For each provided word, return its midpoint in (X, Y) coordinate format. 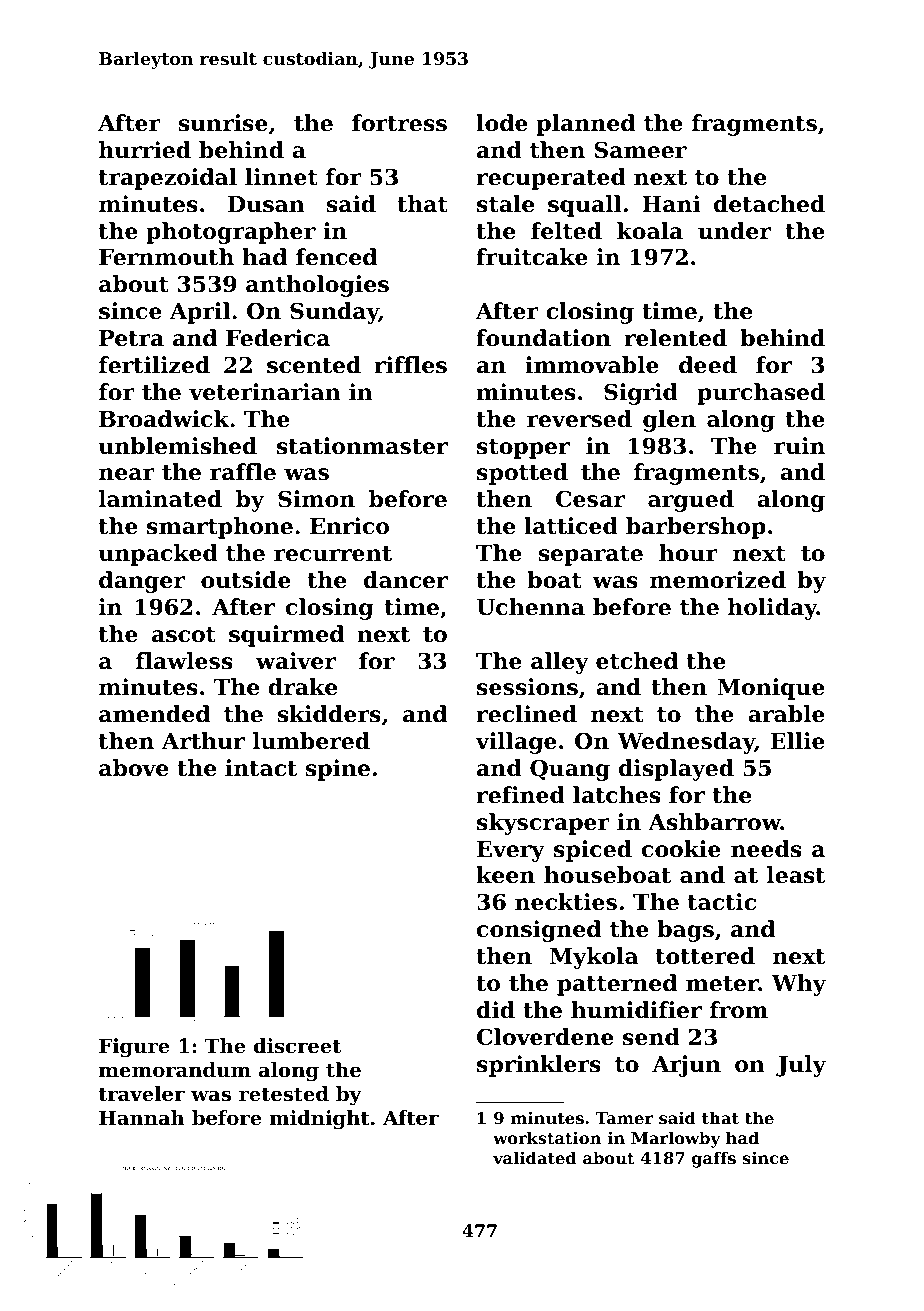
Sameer (640, 150)
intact (261, 768)
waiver (296, 661)
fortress (399, 123)
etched (637, 661)
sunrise (223, 123)
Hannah (142, 1117)
